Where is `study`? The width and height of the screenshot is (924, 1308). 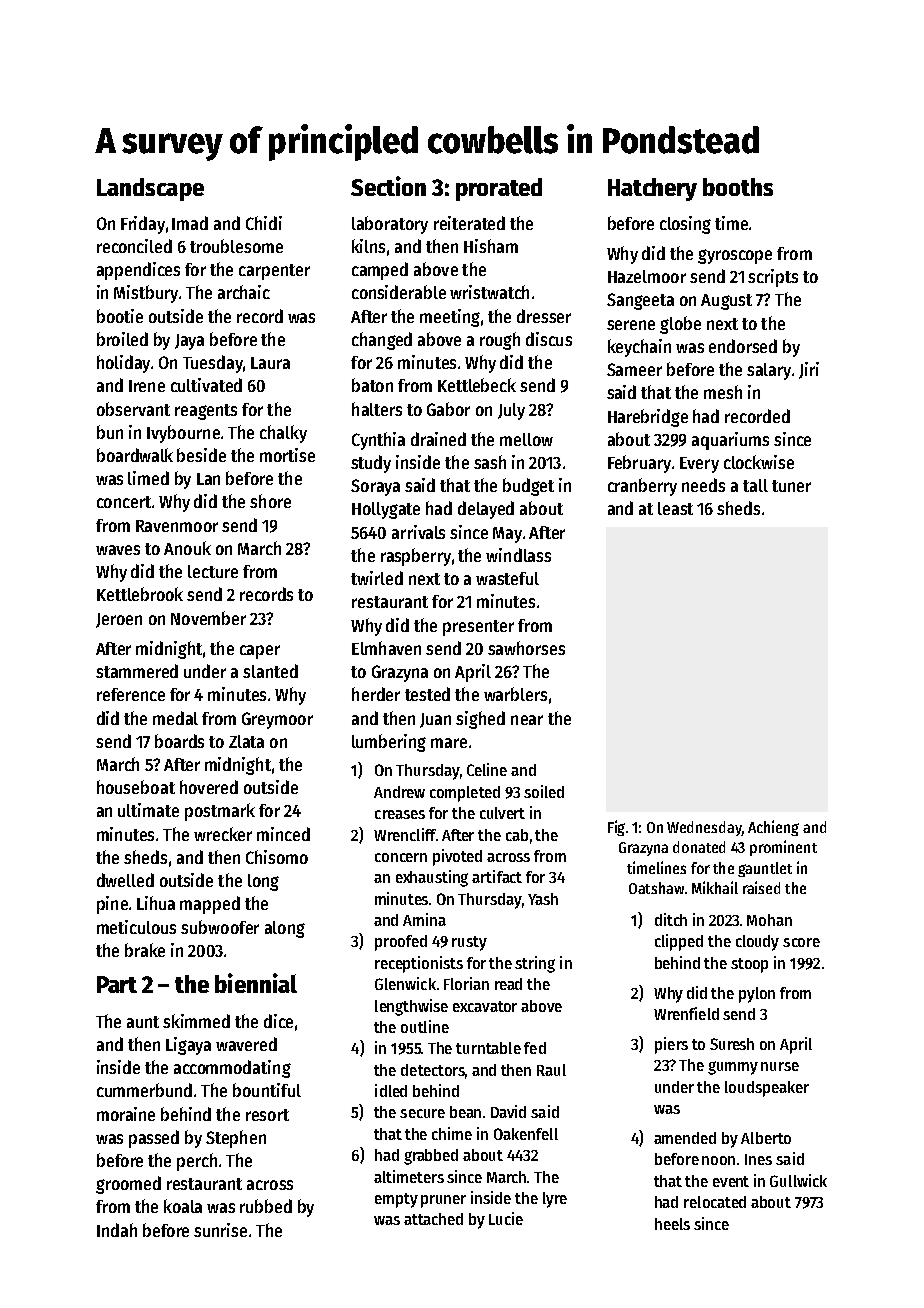
study is located at coordinates (371, 464).
